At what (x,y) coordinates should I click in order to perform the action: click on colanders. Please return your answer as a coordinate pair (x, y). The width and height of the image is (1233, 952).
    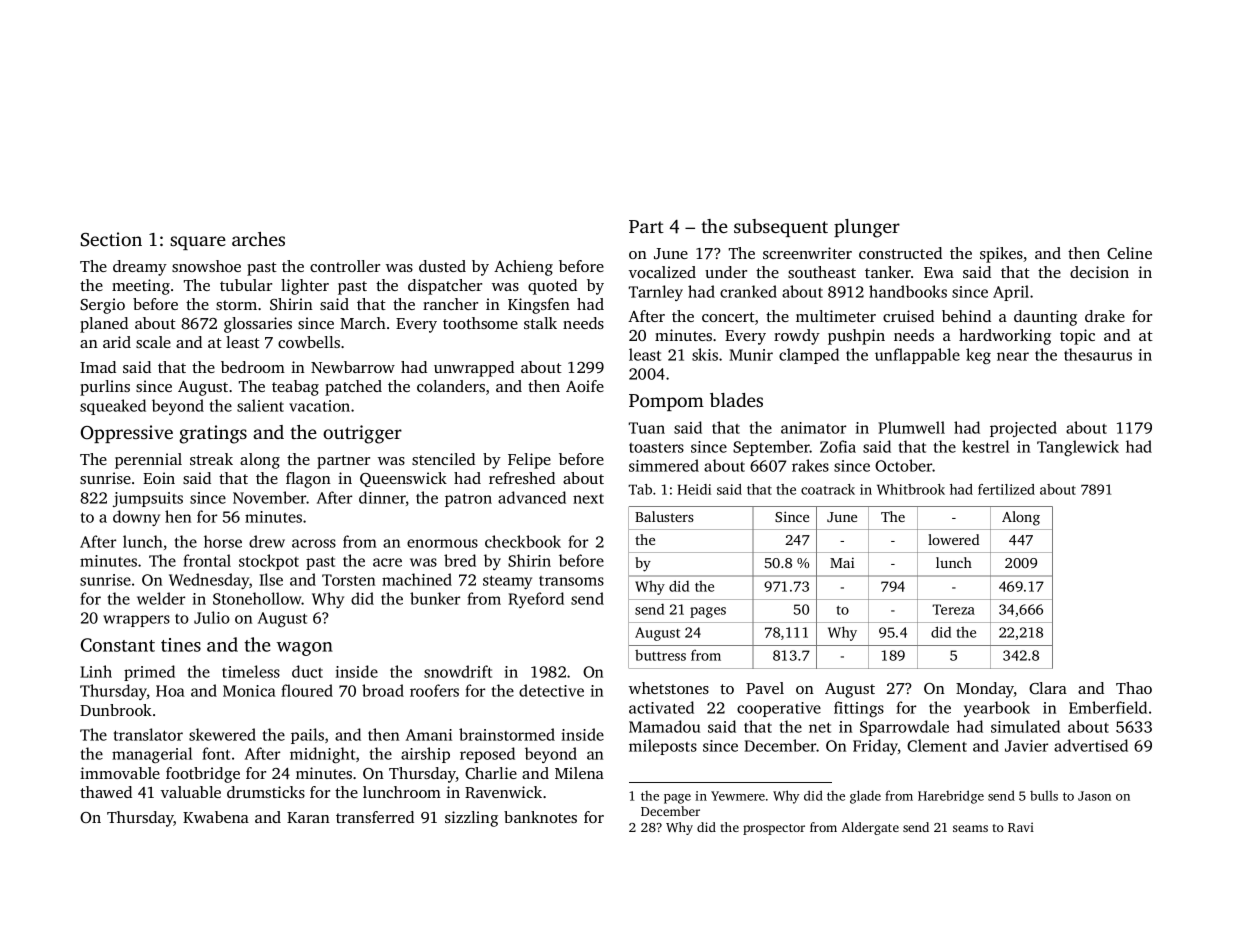
    Looking at the image, I should click on (451, 386).
